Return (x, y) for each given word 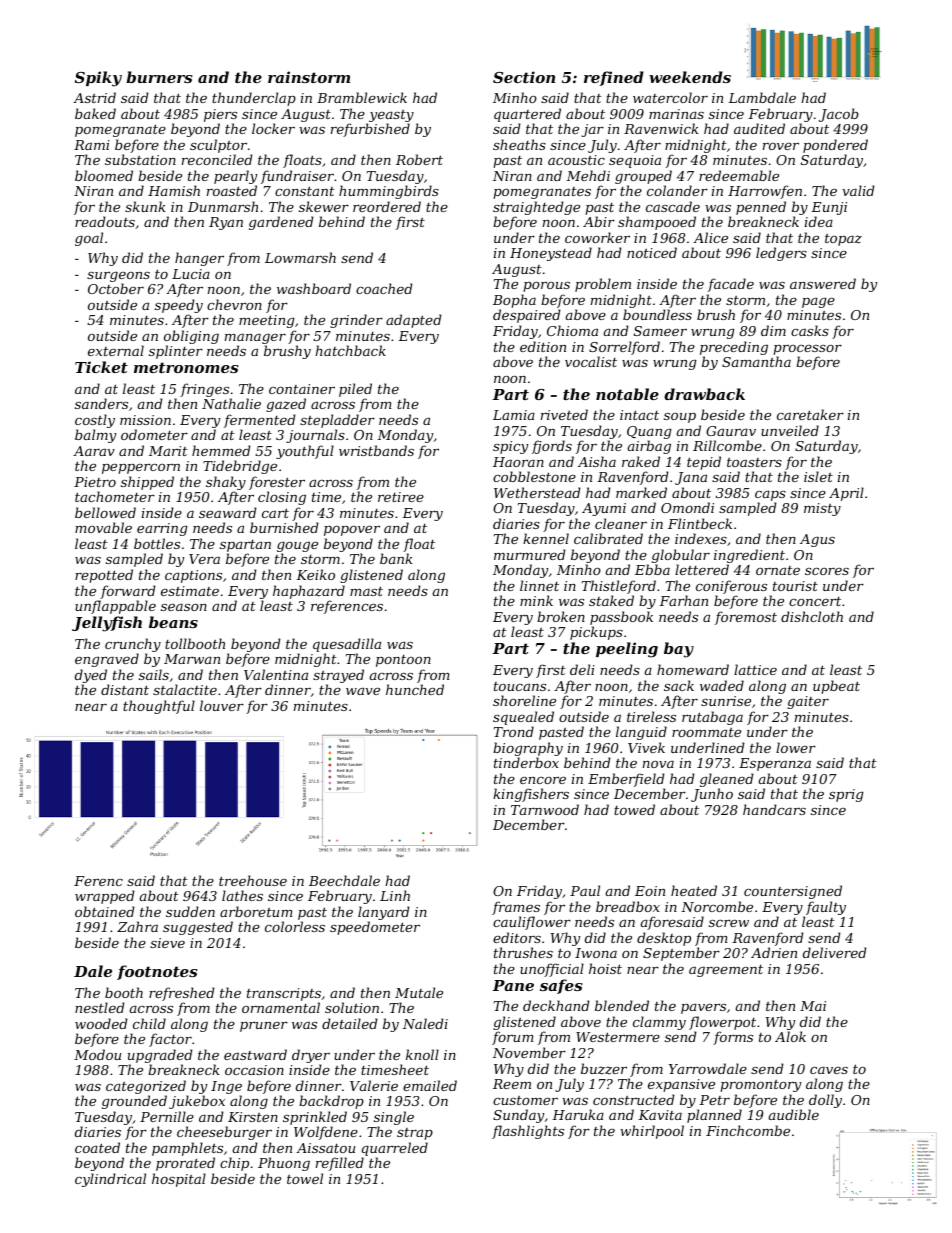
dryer (311, 1056)
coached (384, 288)
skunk (145, 206)
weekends (690, 77)
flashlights (528, 1132)
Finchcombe (748, 1130)
